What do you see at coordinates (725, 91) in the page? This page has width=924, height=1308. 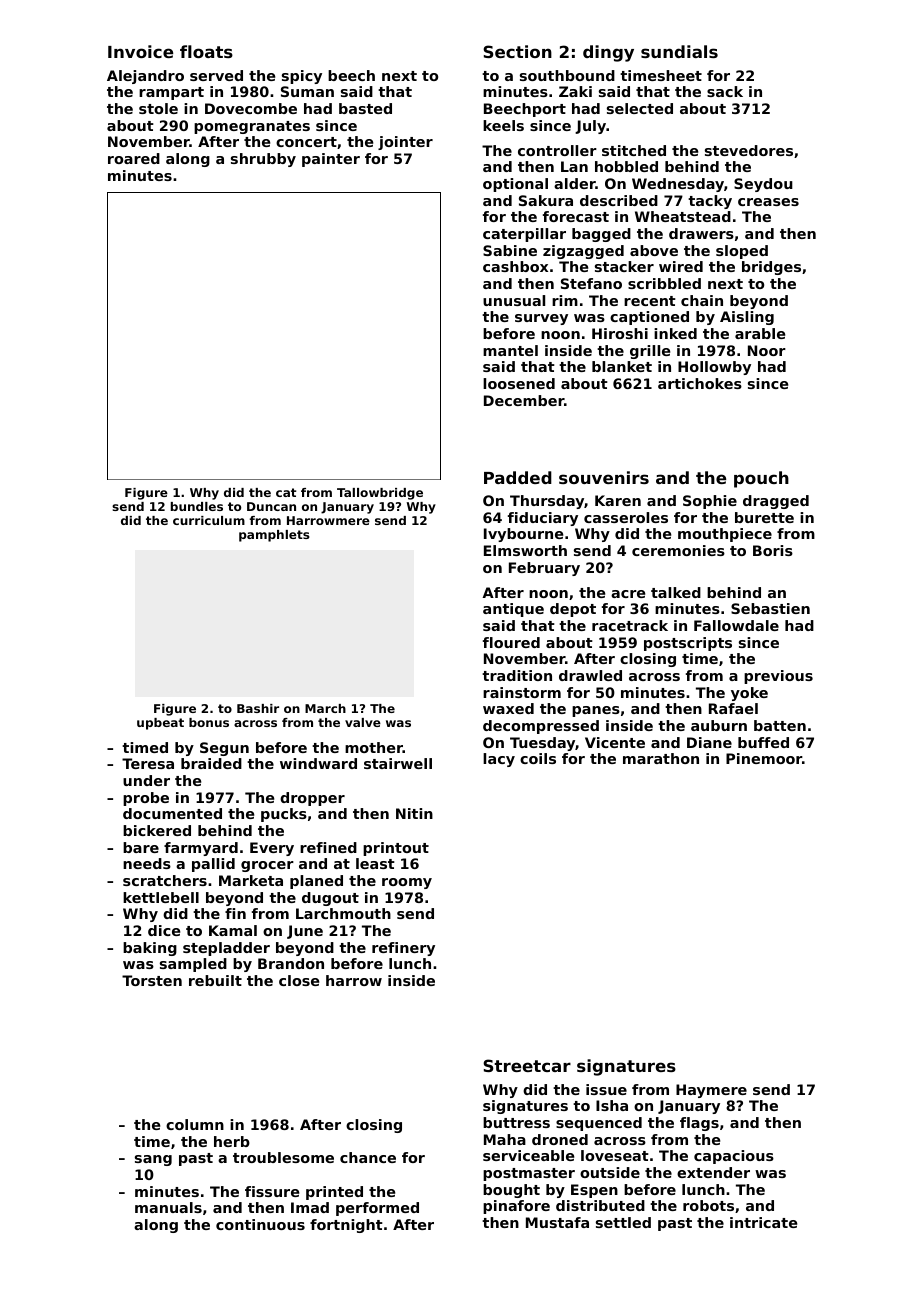 I see `sack` at bounding box center [725, 91].
